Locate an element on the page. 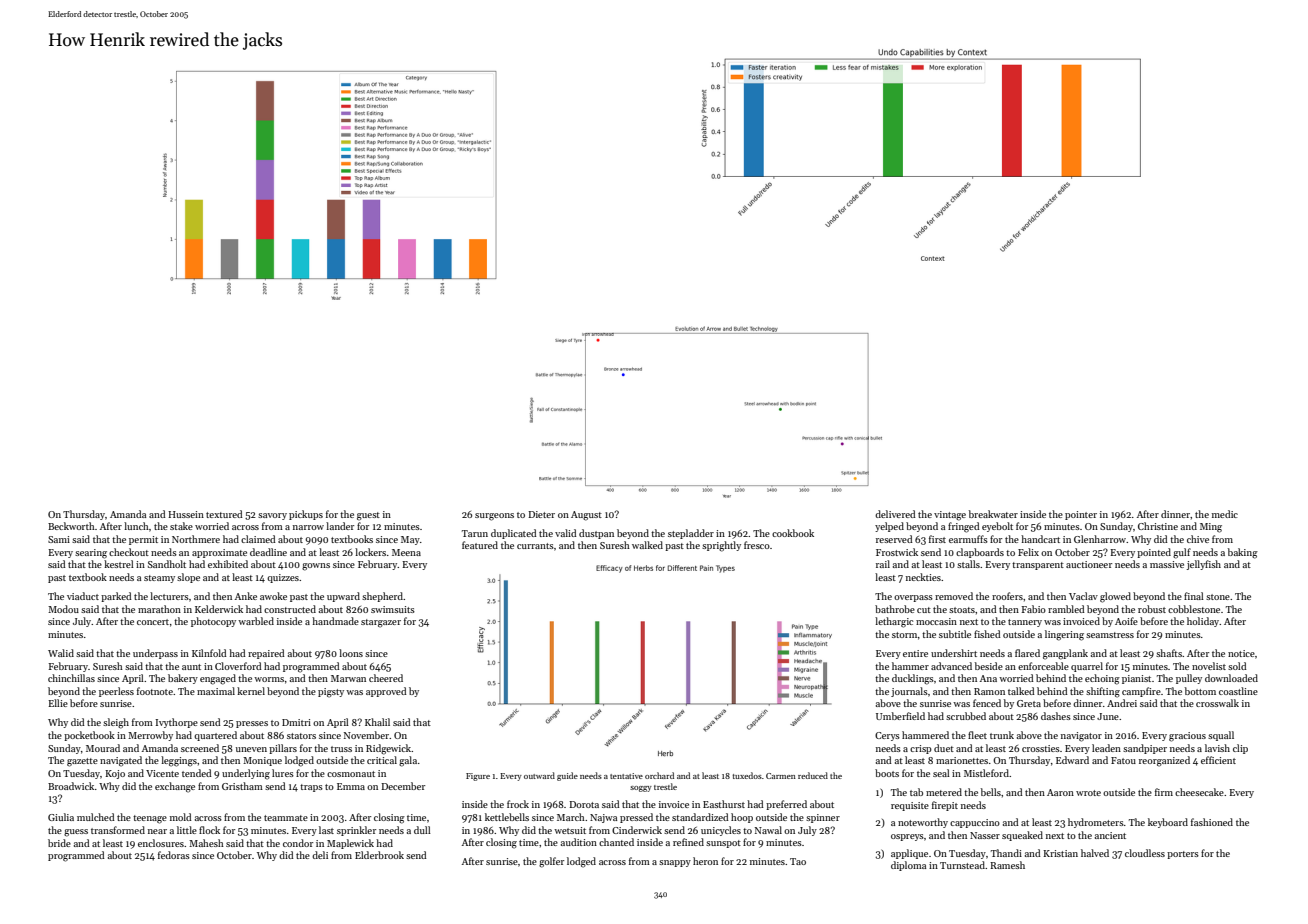 Image resolution: width=1308 pixels, height=924 pixels. Dmitri is located at coordinates (296, 722).
